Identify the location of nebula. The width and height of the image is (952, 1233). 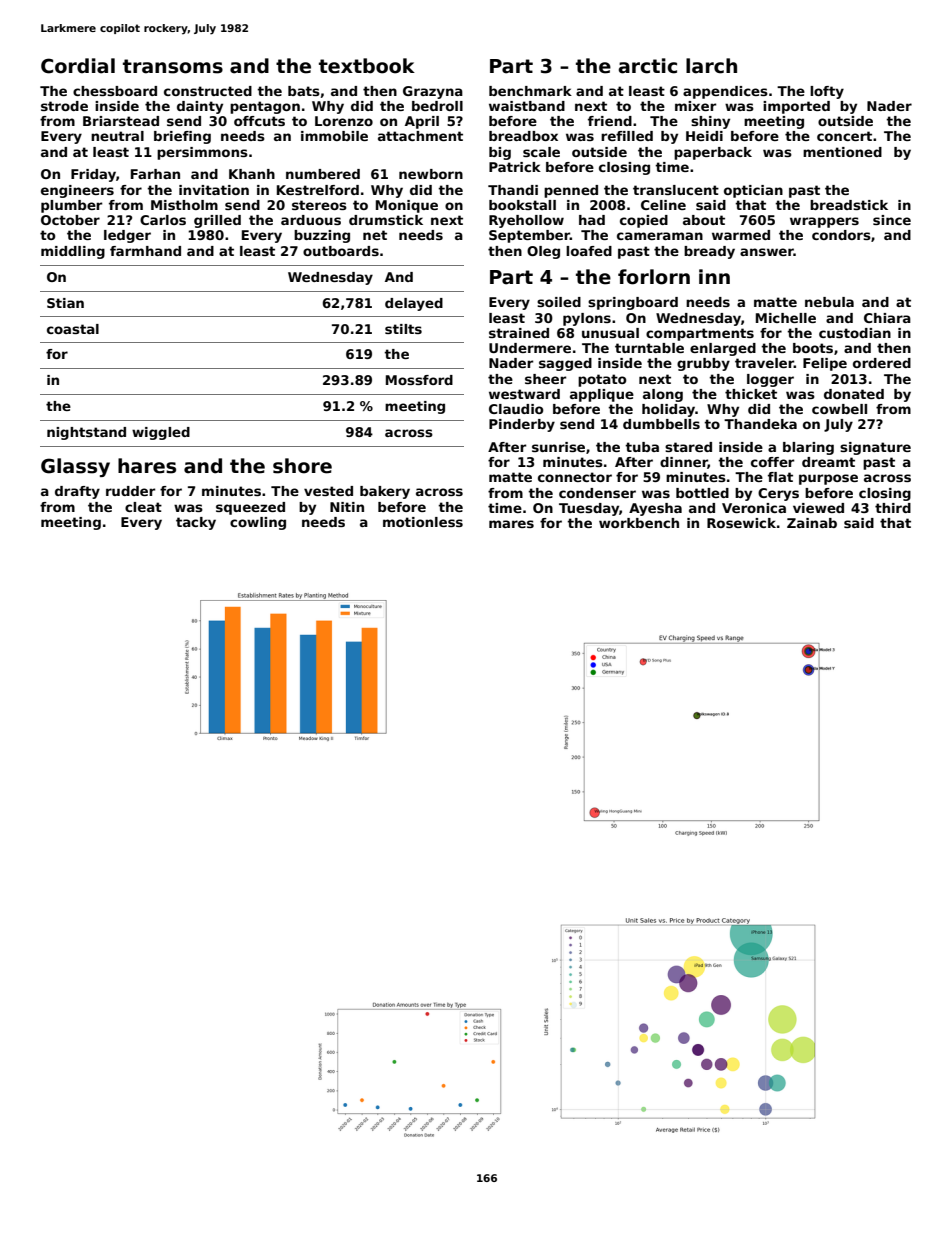
(829, 302).
